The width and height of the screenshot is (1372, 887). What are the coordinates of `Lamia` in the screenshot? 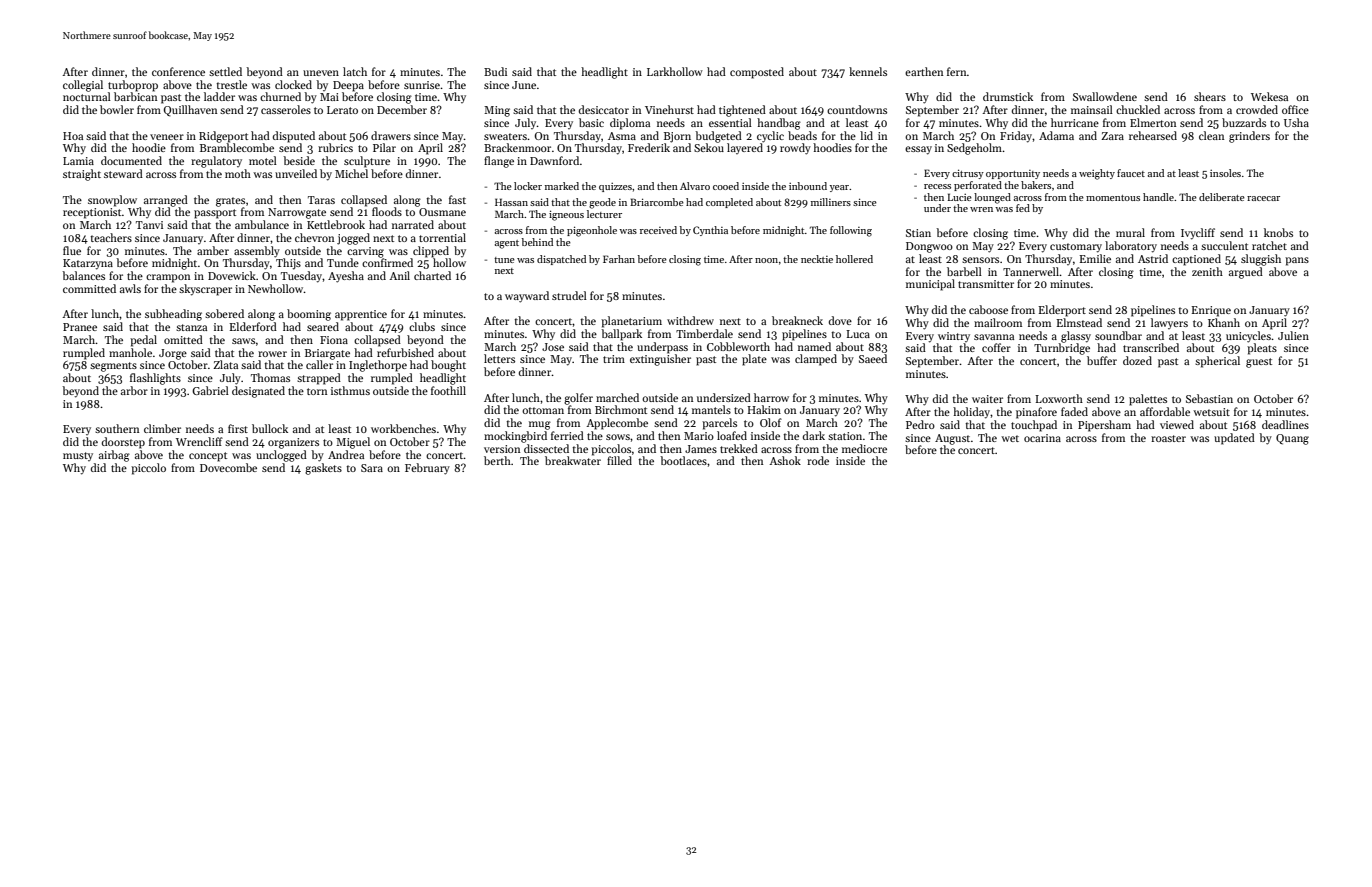 It's located at (78, 161).
